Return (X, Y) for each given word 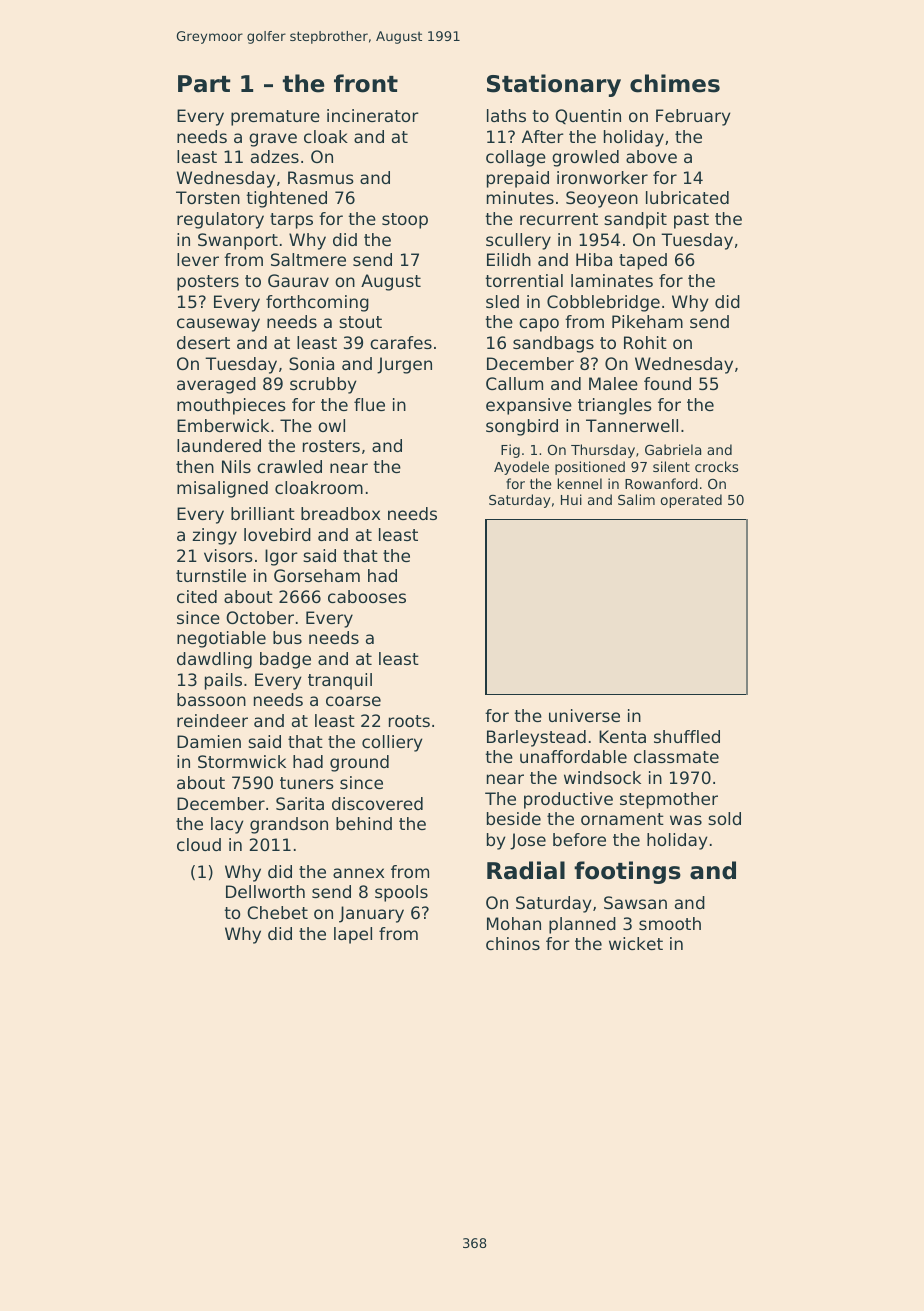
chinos (513, 943)
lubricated (687, 197)
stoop (405, 221)
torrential (524, 280)
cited (197, 596)
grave (273, 140)
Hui (571, 499)
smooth (670, 923)
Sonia (311, 363)
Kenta (622, 736)
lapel (353, 935)
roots (409, 721)
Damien (209, 741)
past (691, 221)
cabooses (367, 596)
